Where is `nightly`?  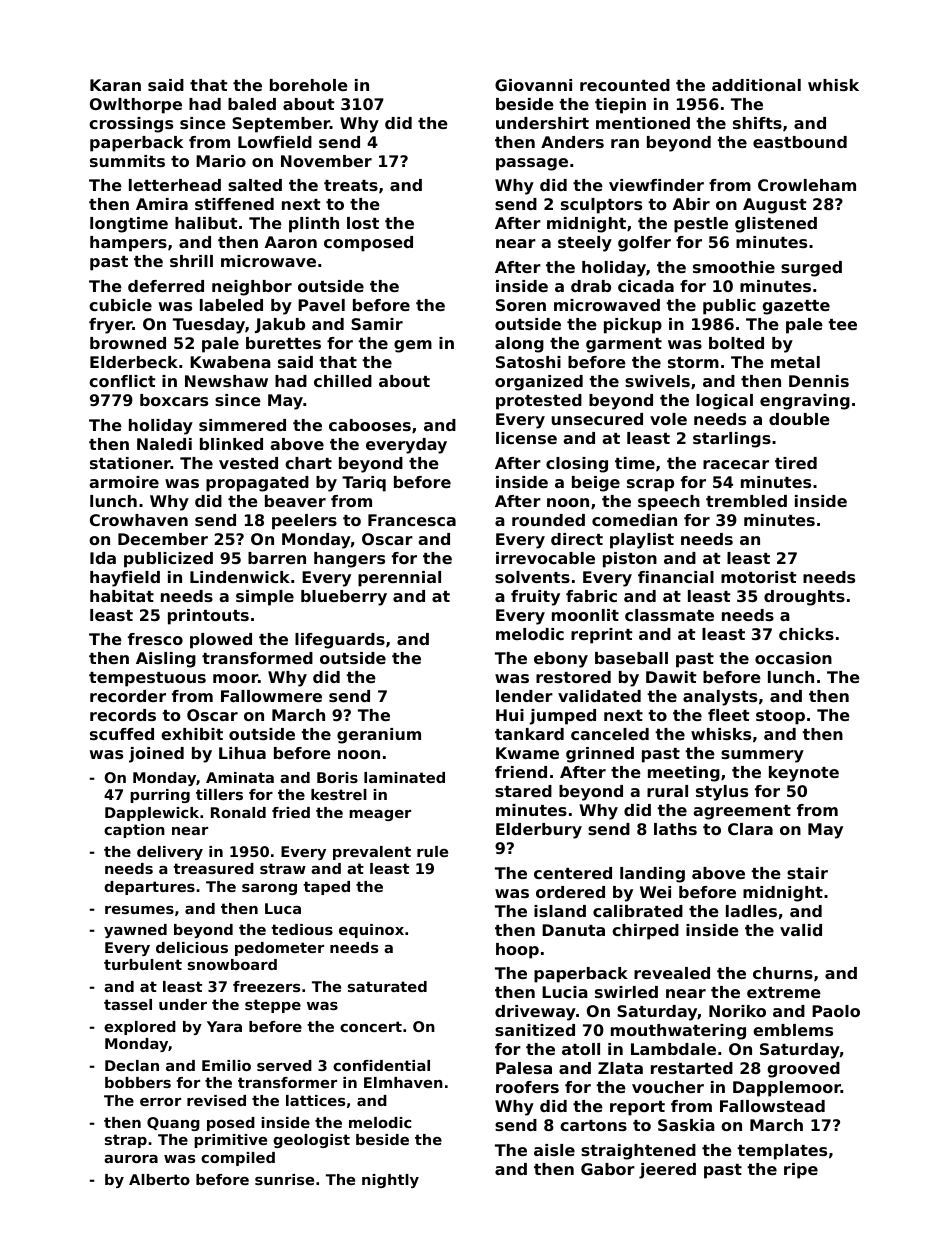 nightly is located at coordinates (390, 1181).
